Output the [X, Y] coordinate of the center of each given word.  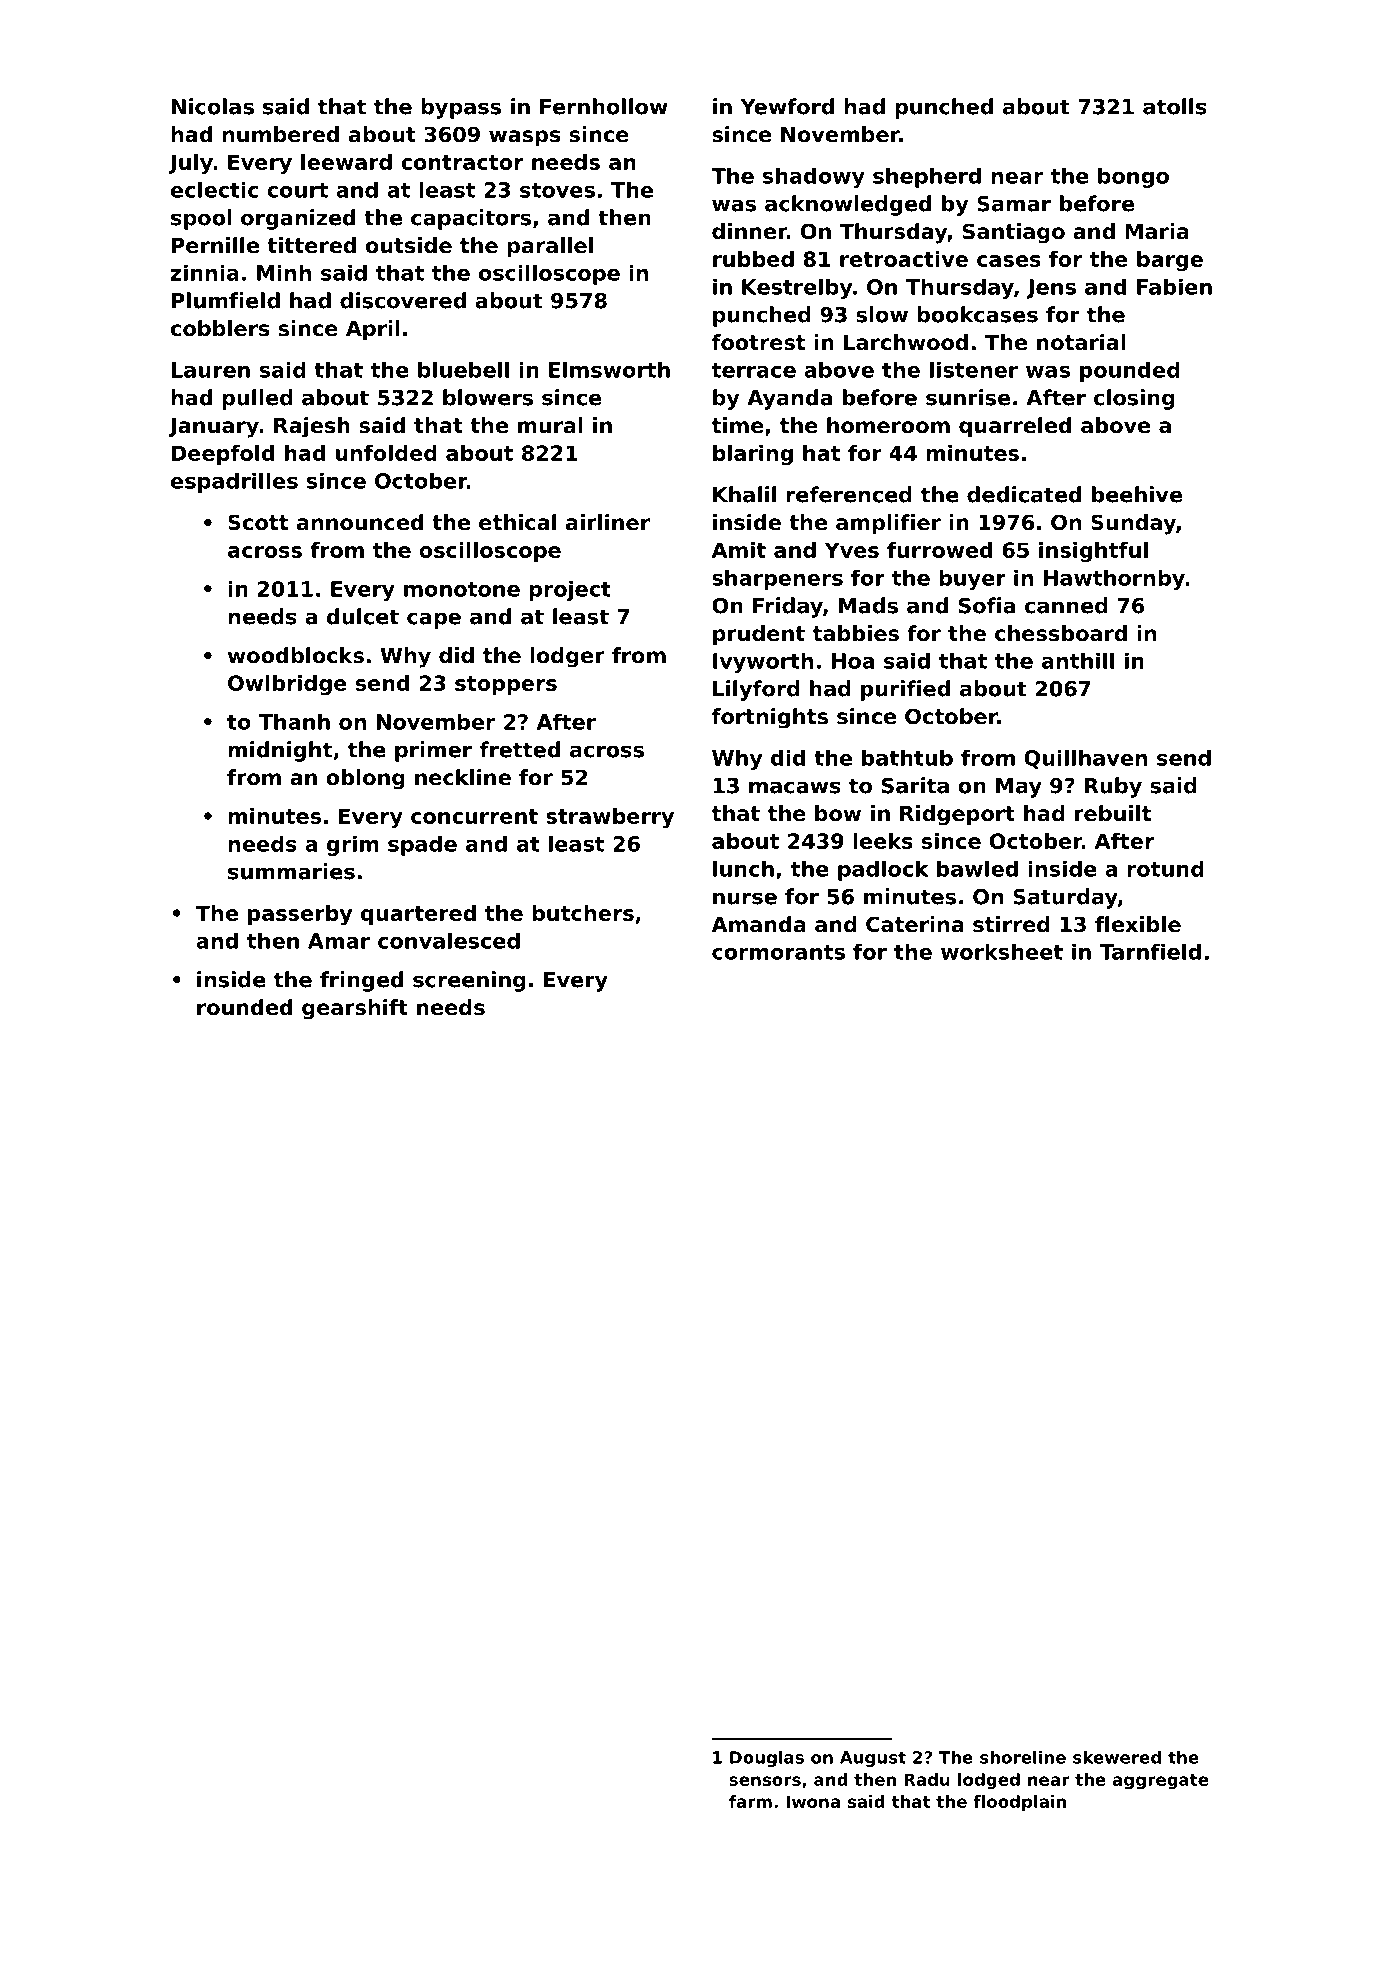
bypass [461, 108]
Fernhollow [604, 106]
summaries [291, 871]
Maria [1157, 231]
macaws [795, 787]
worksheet [1002, 952]
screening [469, 981]
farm [750, 1801]
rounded [244, 1007]
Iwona [813, 1801]
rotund [1165, 868]
